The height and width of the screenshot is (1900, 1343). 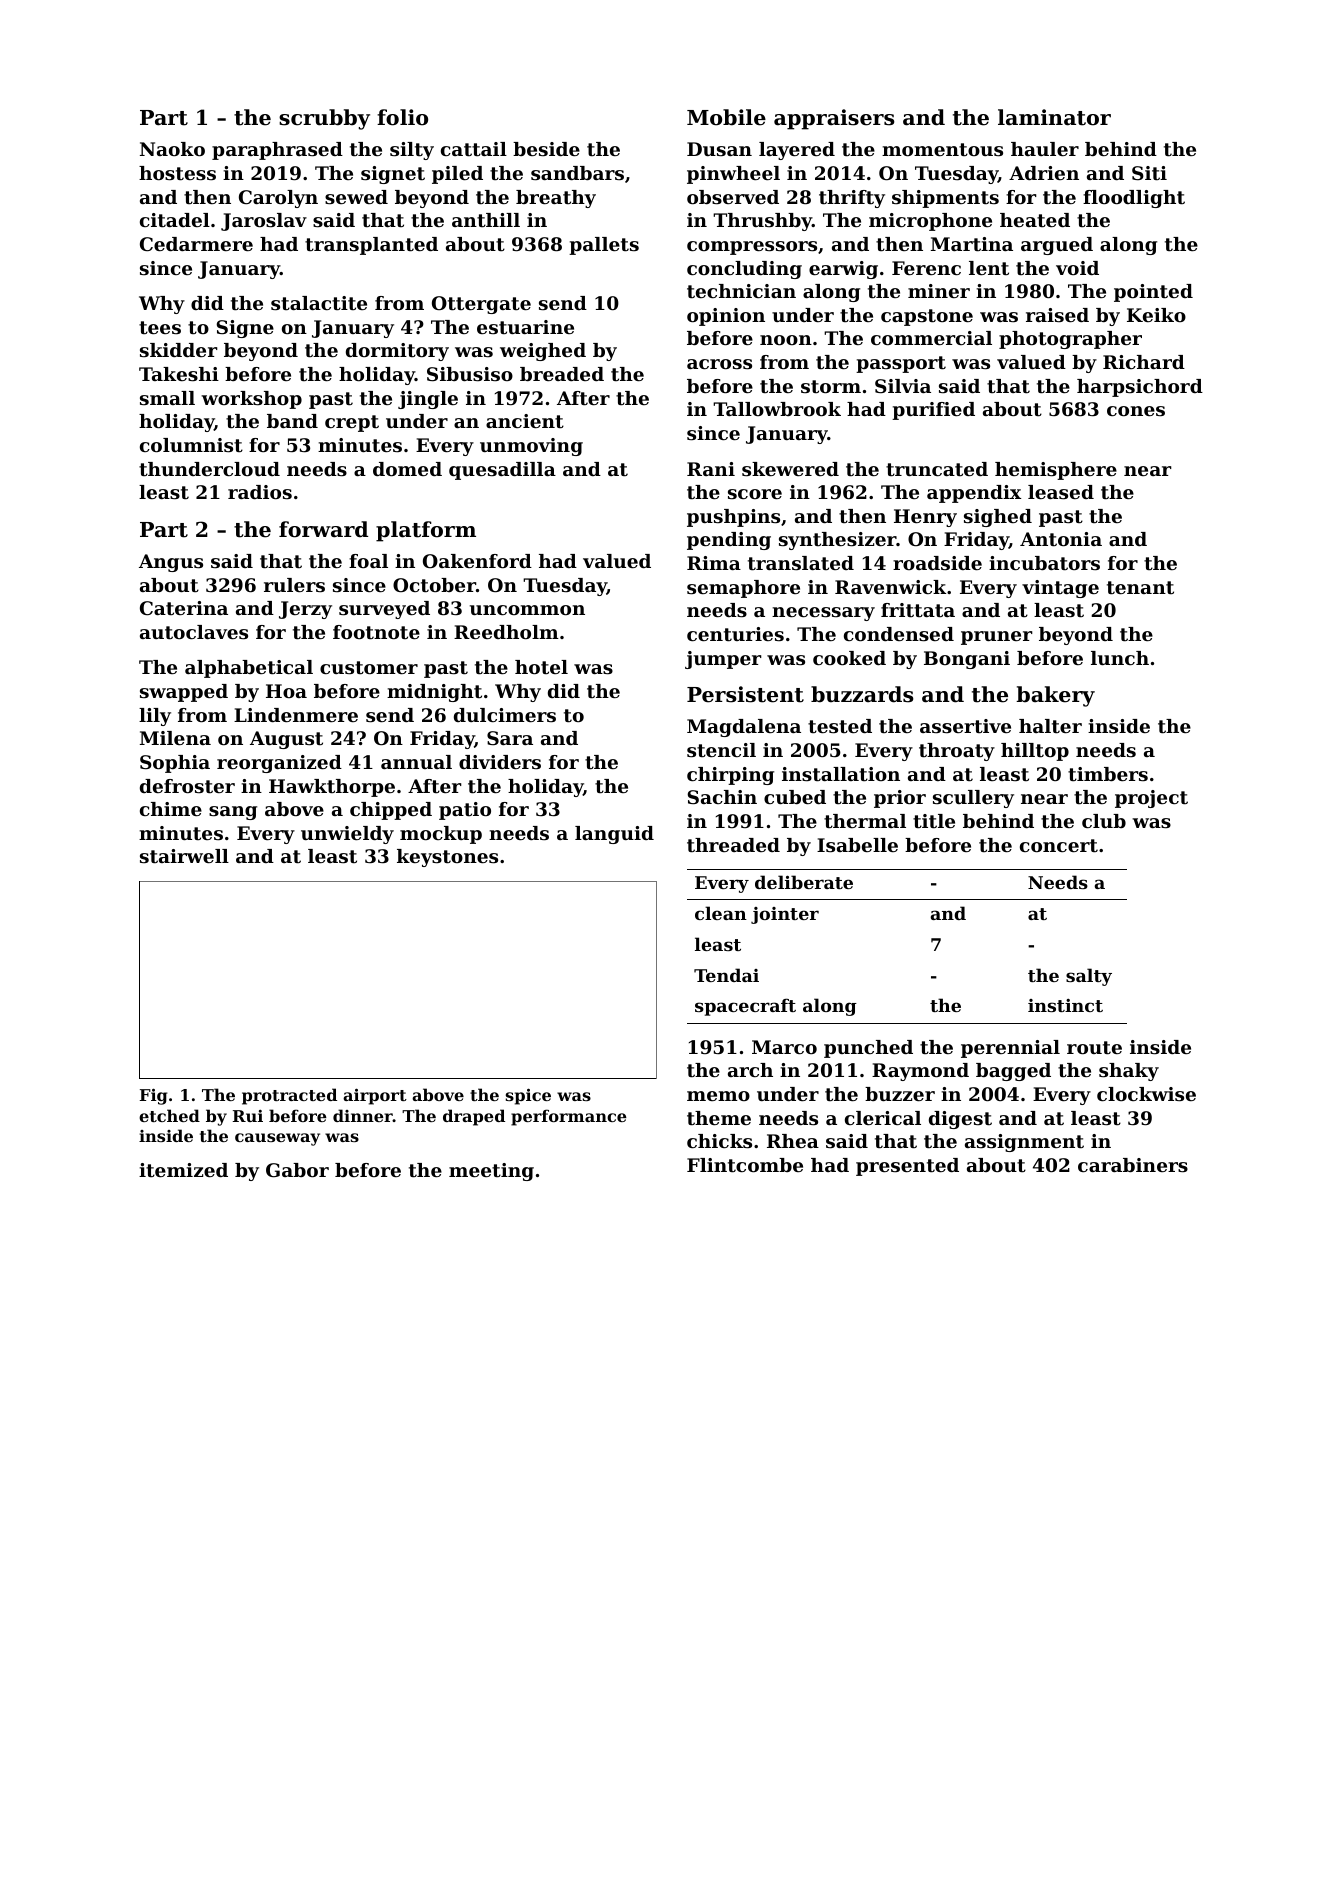 What do you see at coordinates (1035, 220) in the screenshot?
I see `heated` at bounding box center [1035, 220].
